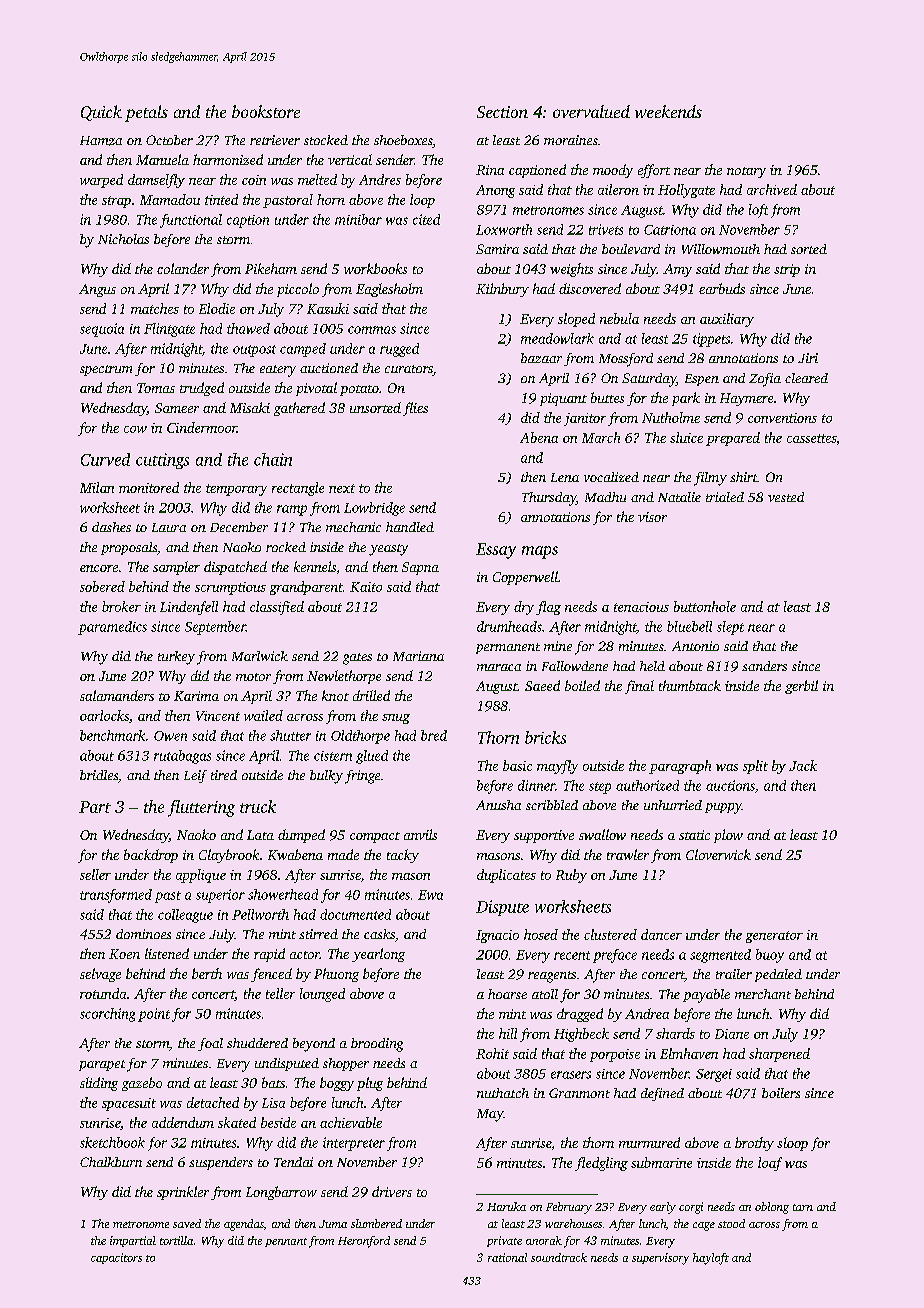  Describe the element at coordinates (801, 687) in the screenshot. I see `gerbil` at that location.
